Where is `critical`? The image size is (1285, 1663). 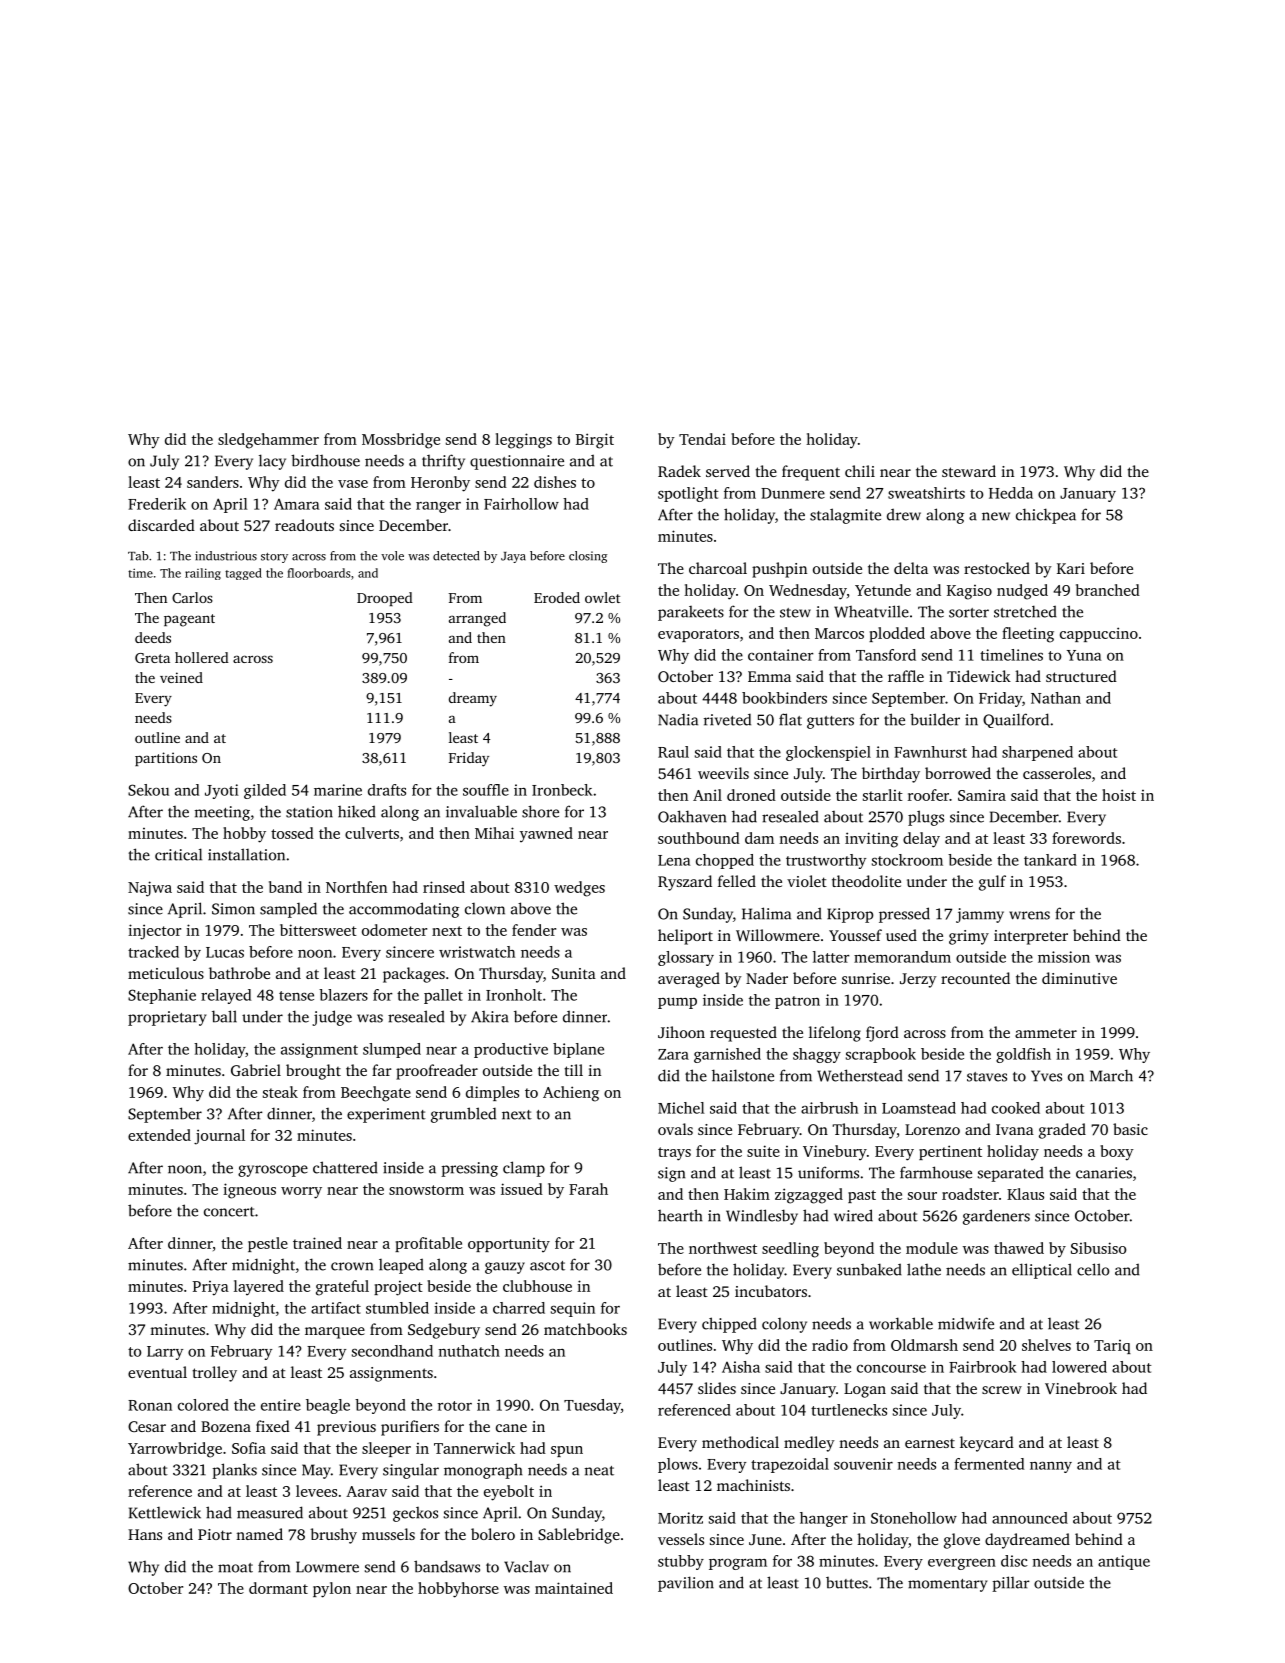 critical is located at coordinates (178, 854).
